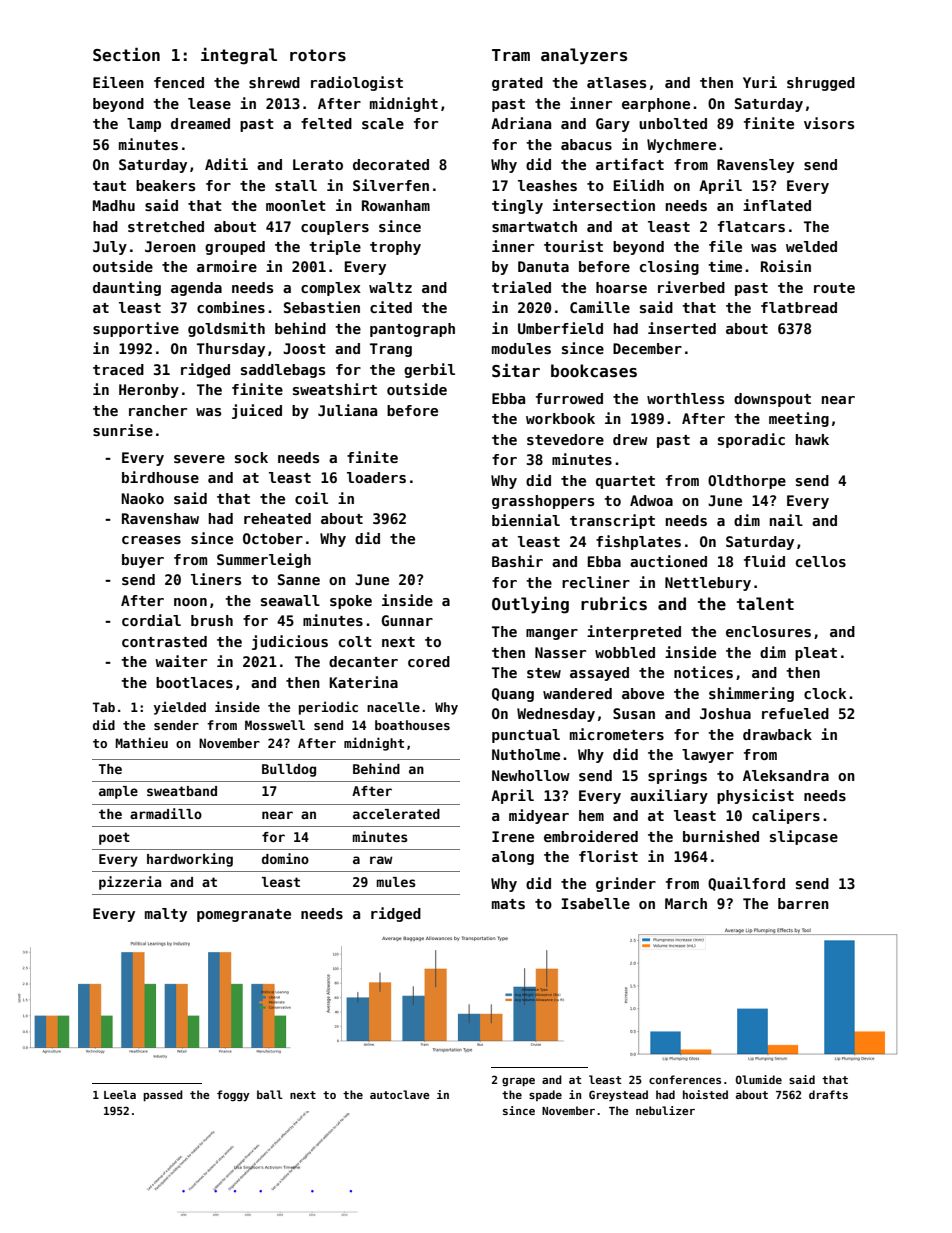 Image resolution: width=952 pixels, height=1233 pixels. I want to click on judicious, so click(290, 642).
